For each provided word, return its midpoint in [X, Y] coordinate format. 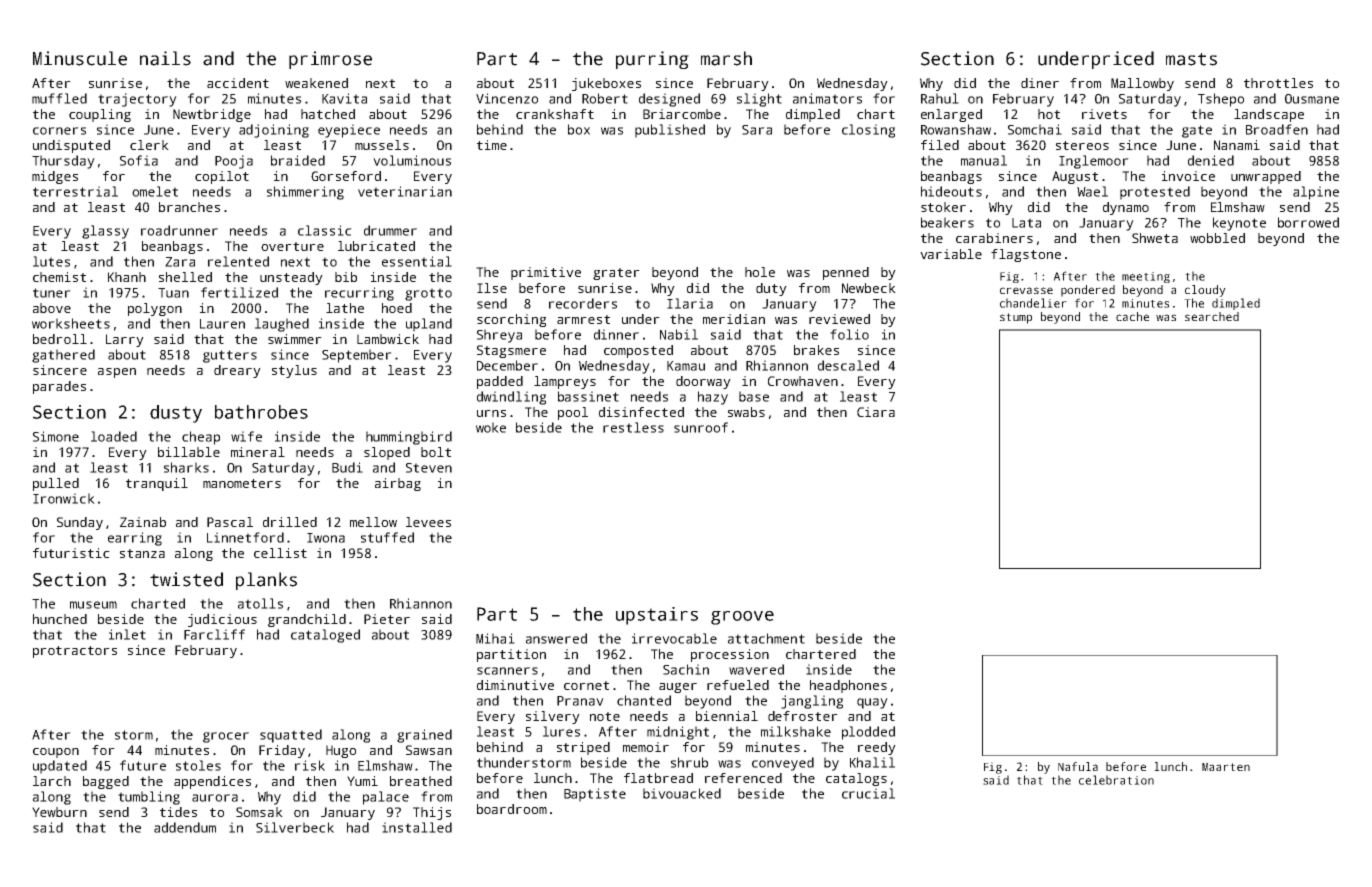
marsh [726, 58]
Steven [429, 468]
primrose [330, 60]
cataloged [325, 636]
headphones [848, 686]
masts [1191, 59]
